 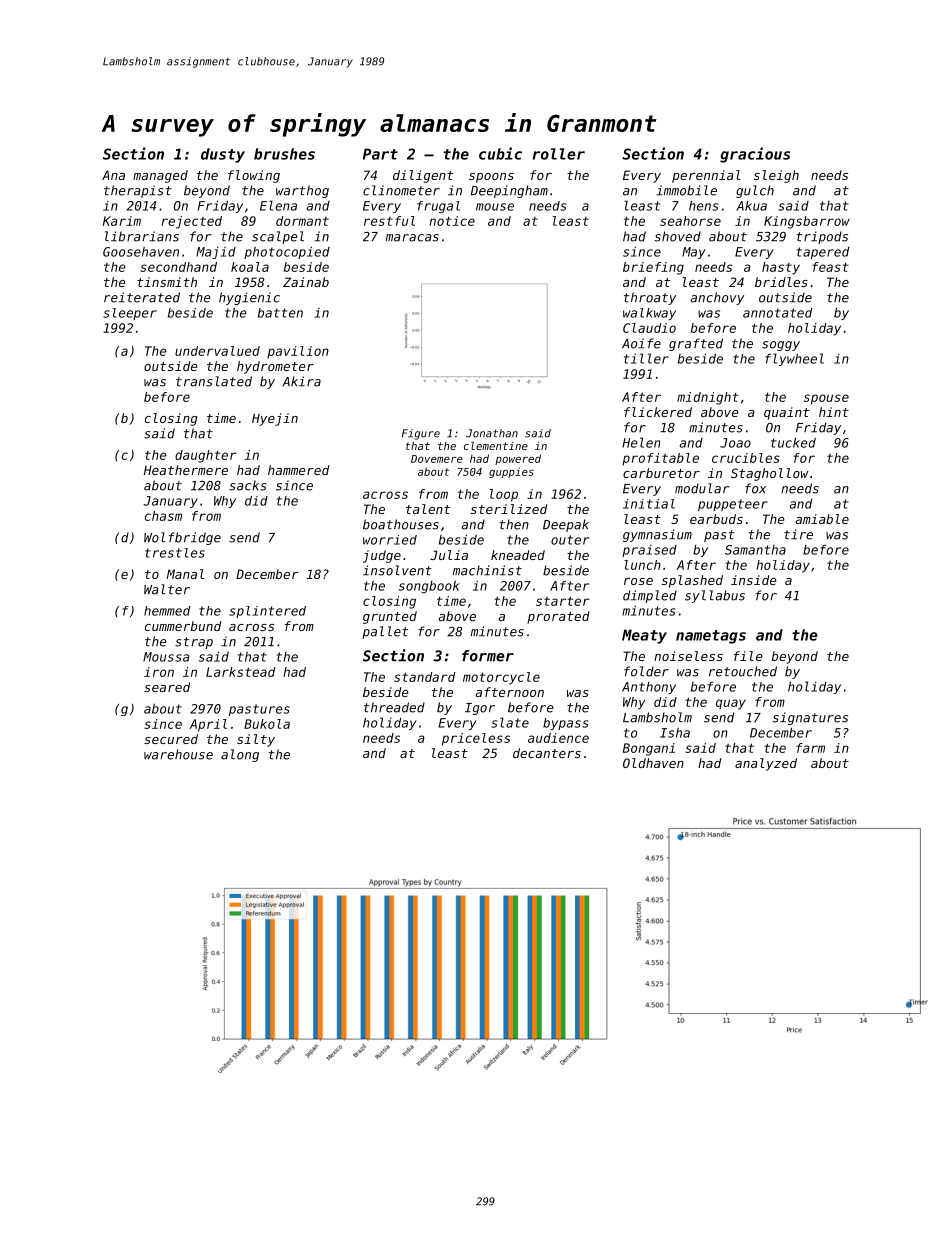 I want to click on pallet, so click(x=385, y=632).
